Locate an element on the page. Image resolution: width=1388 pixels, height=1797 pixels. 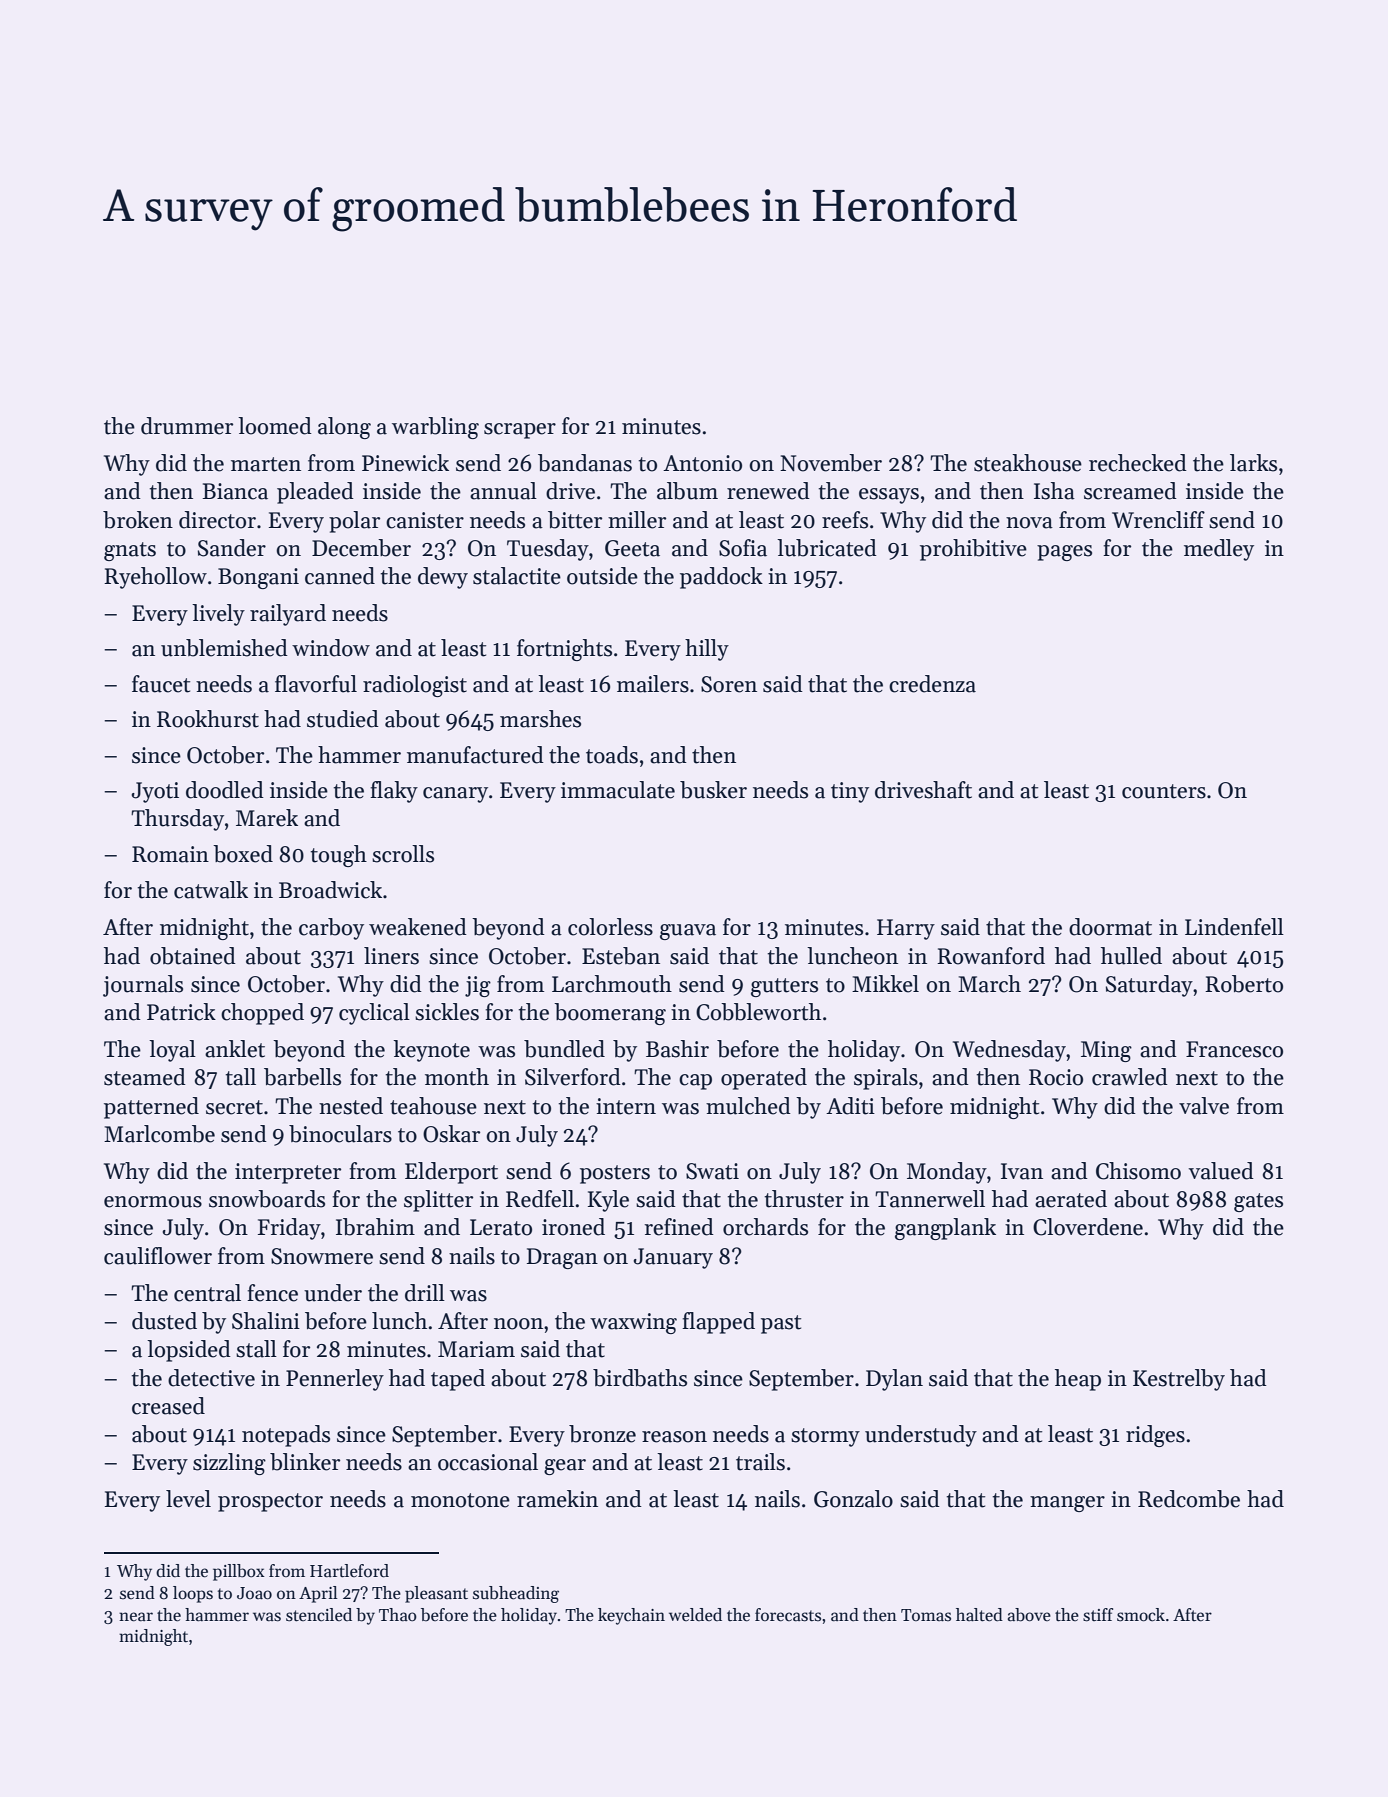
Elderport is located at coordinates (451, 1173).
